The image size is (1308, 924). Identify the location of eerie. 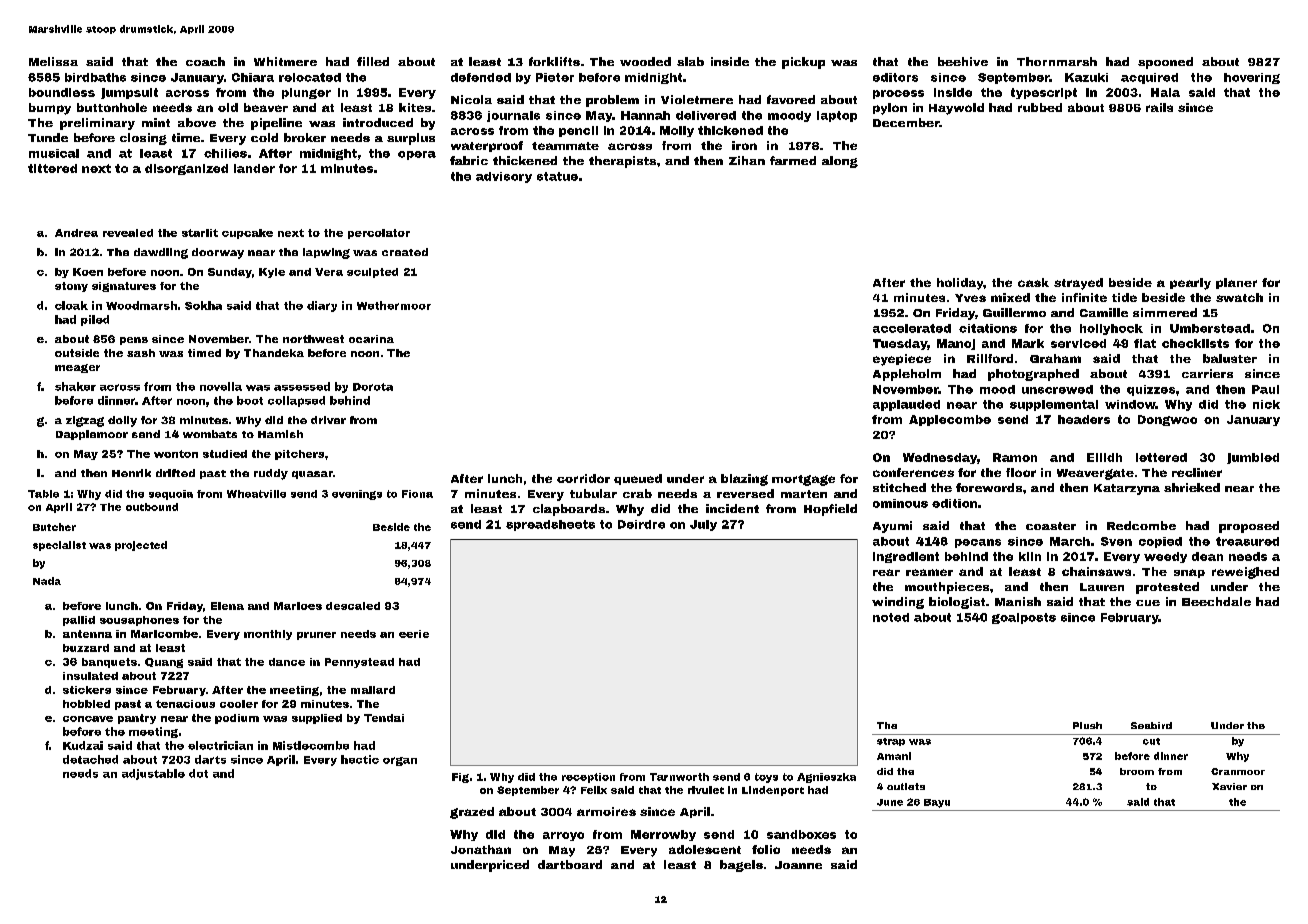
(414, 634).
